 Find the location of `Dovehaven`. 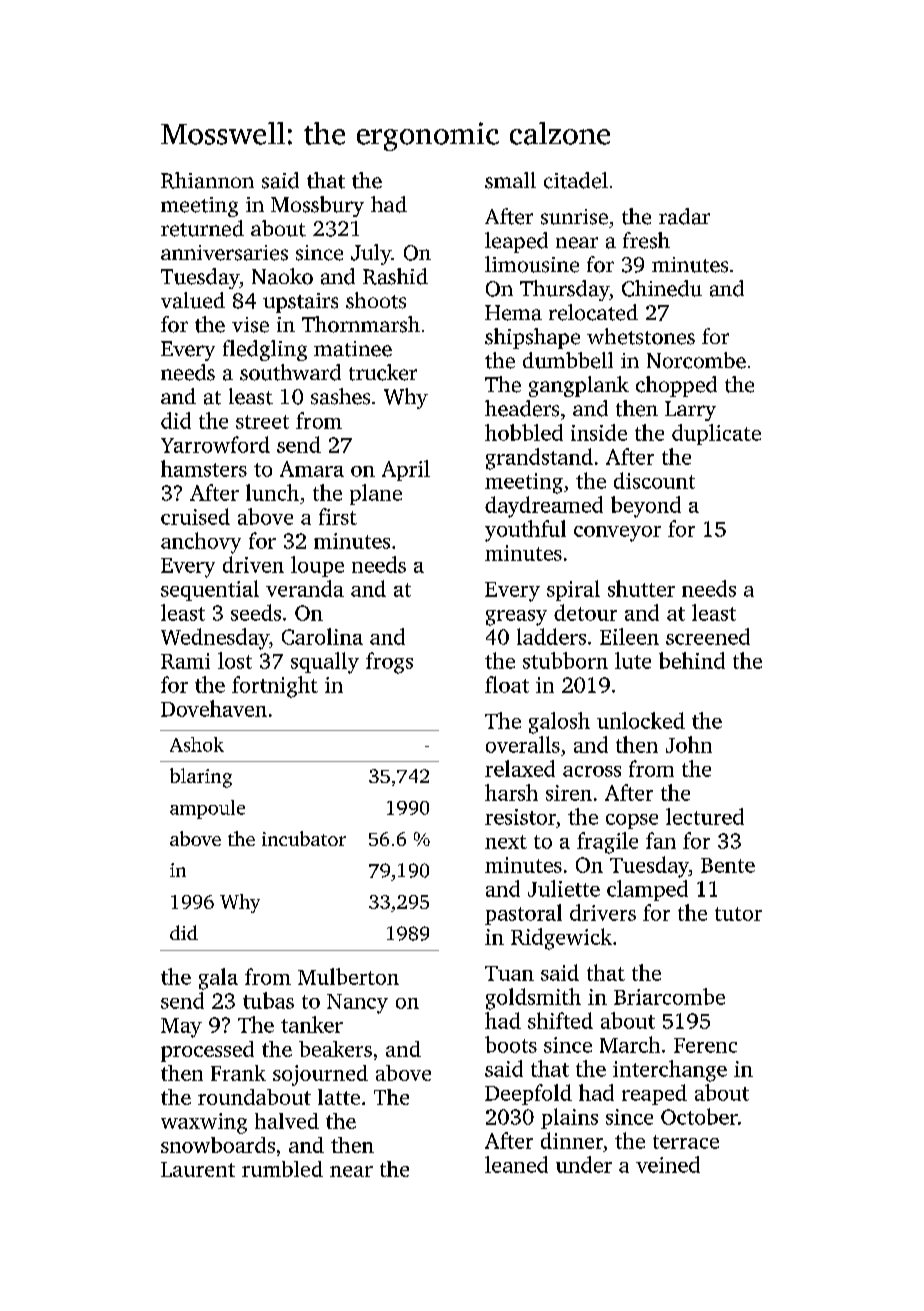

Dovehaven is located at coordinates (214, 708).
